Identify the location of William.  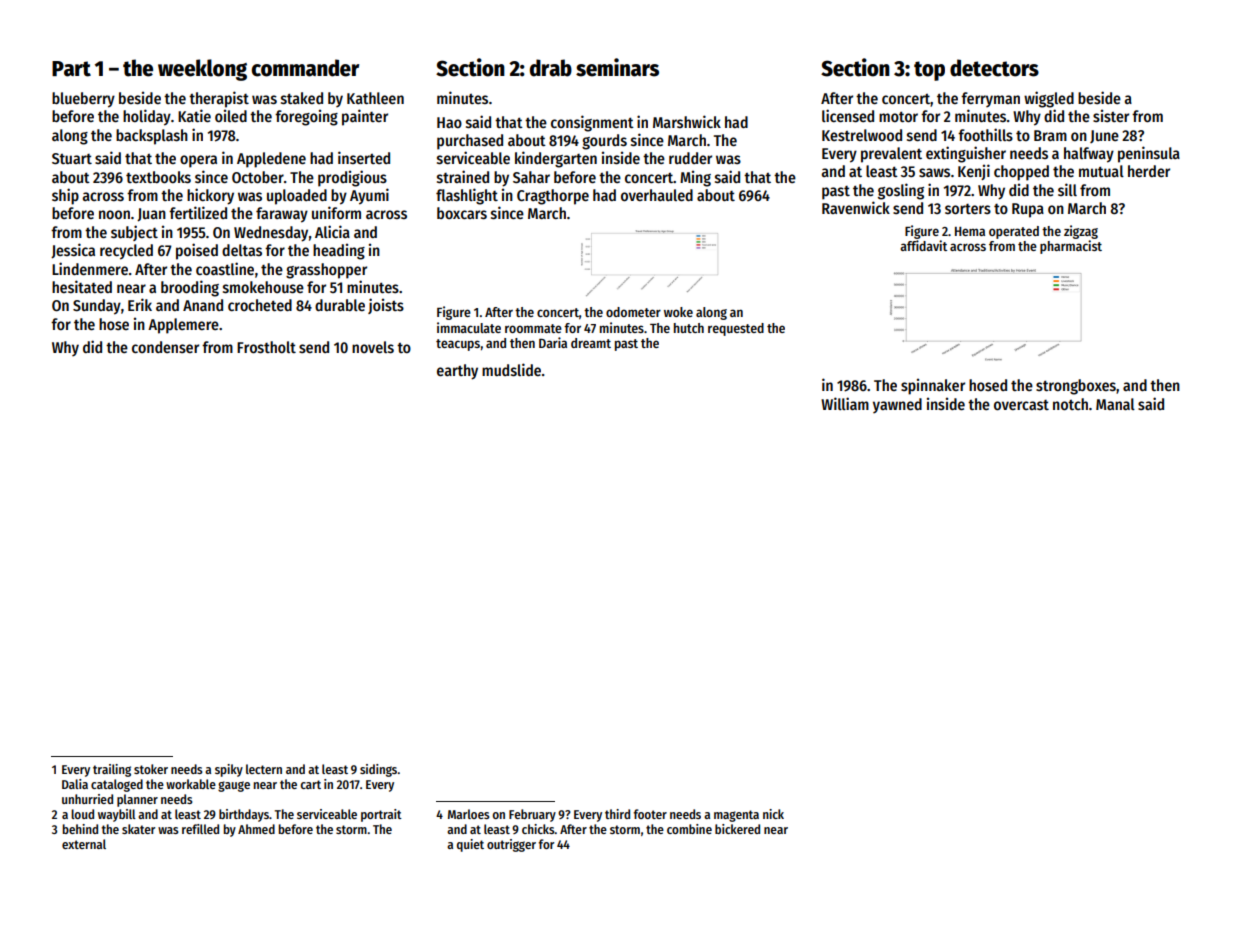
(845, 403).
